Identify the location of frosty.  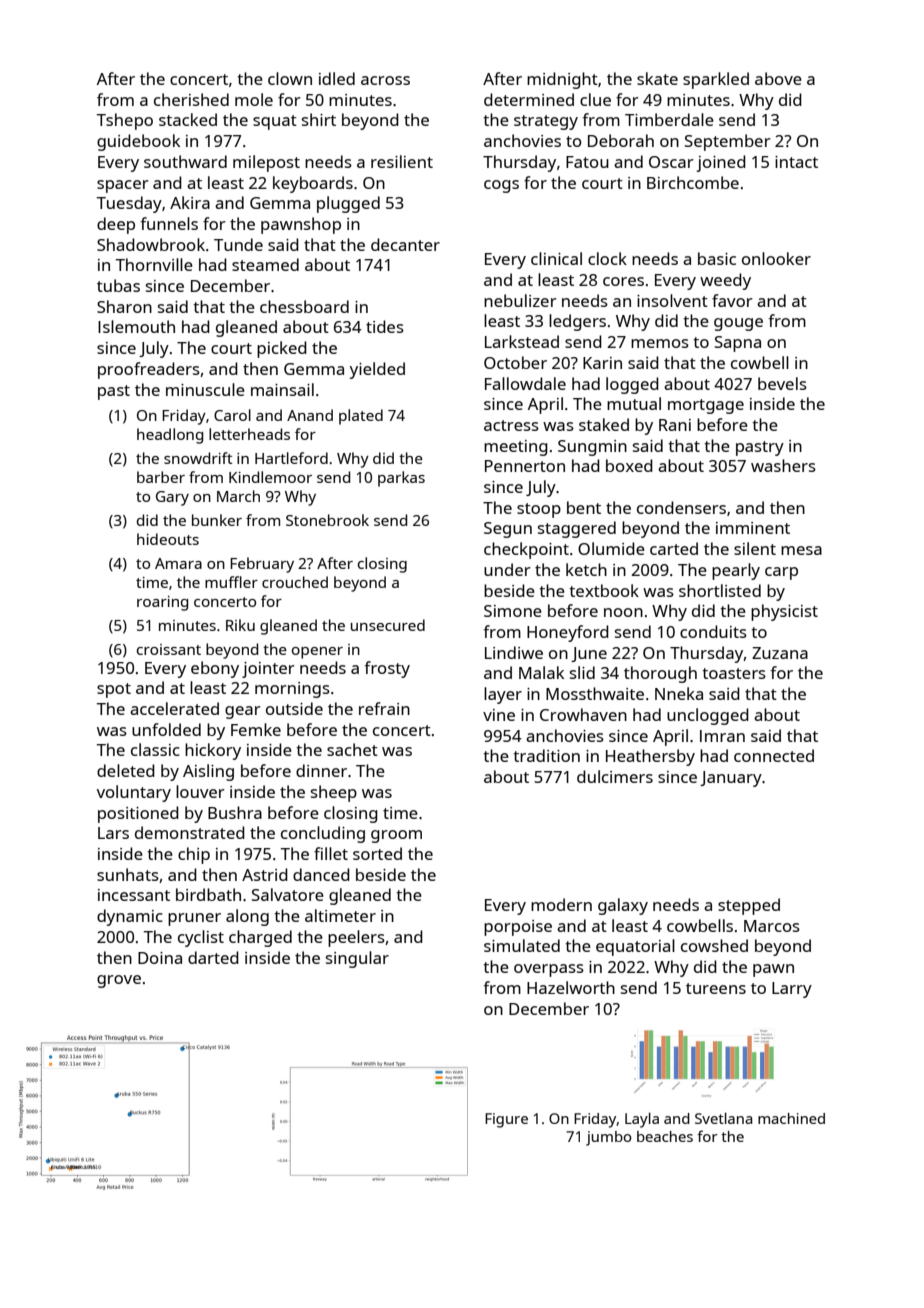
(387, 669).
